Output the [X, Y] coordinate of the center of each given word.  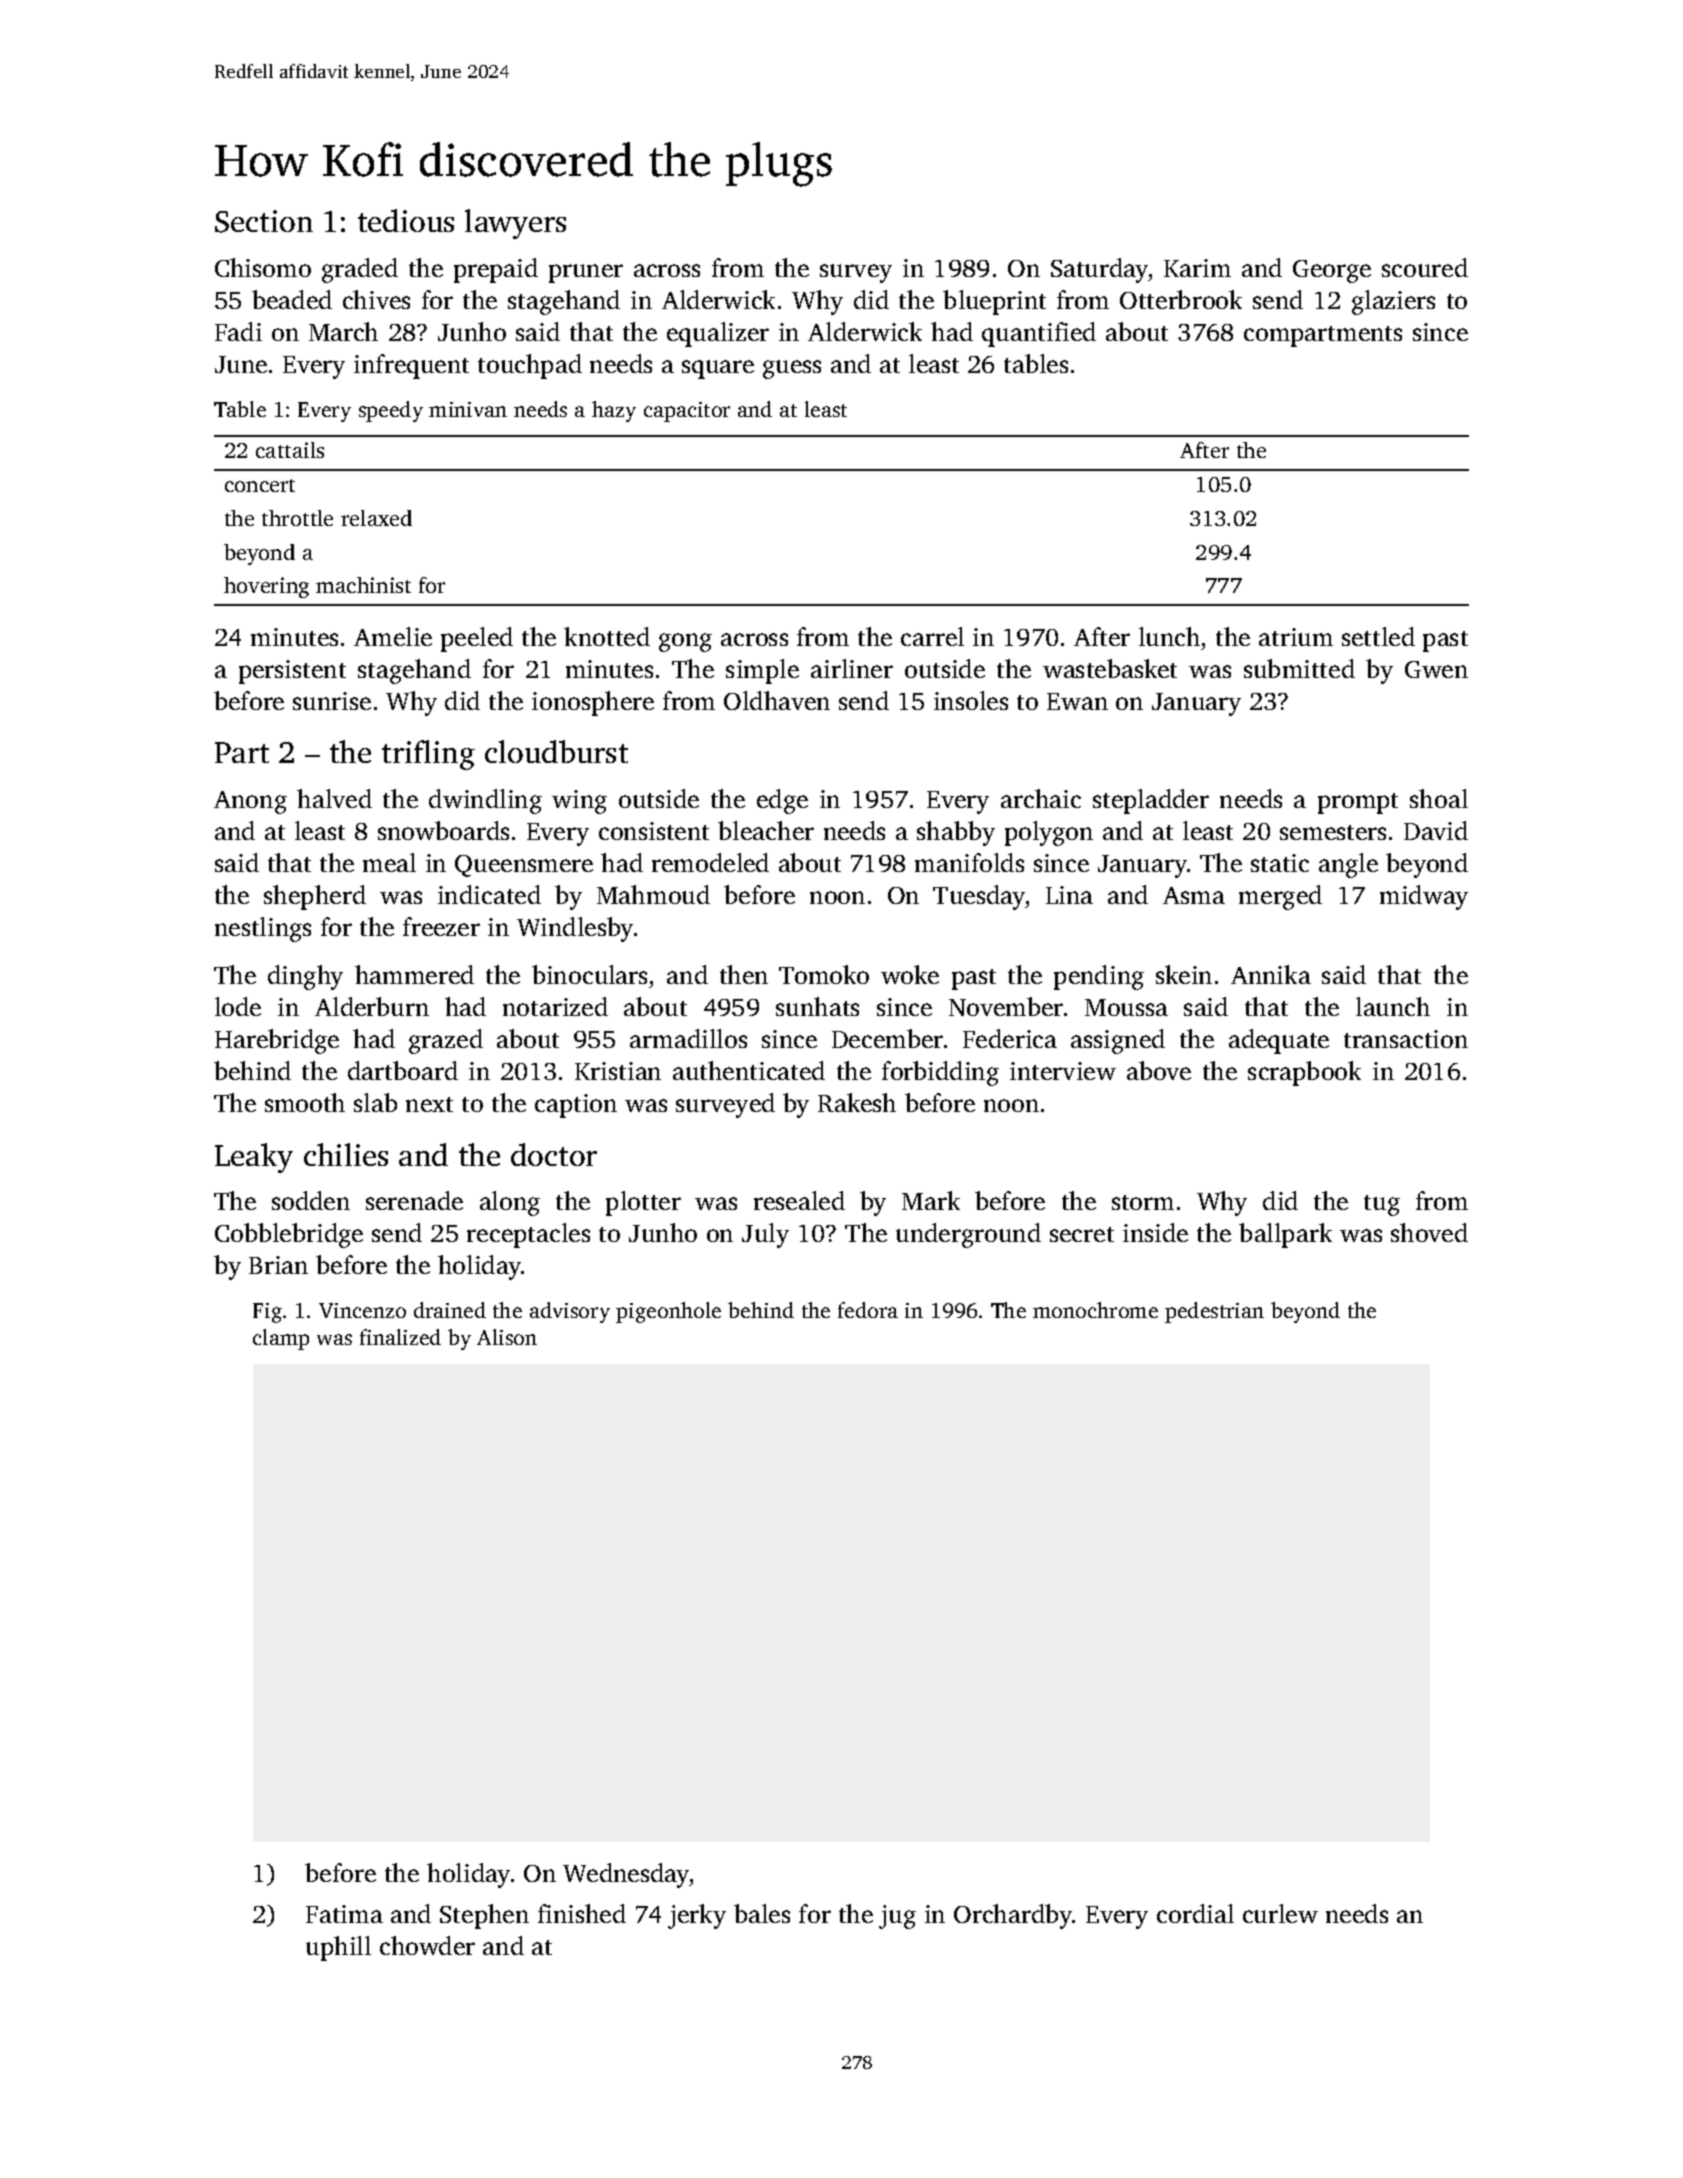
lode [238, 1006]
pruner [586, 273]
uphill [338, 1948]
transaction [1406, 1039]
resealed [799, 1200]
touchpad [530, 366]
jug [897, 1917]
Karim [1197, 268]
